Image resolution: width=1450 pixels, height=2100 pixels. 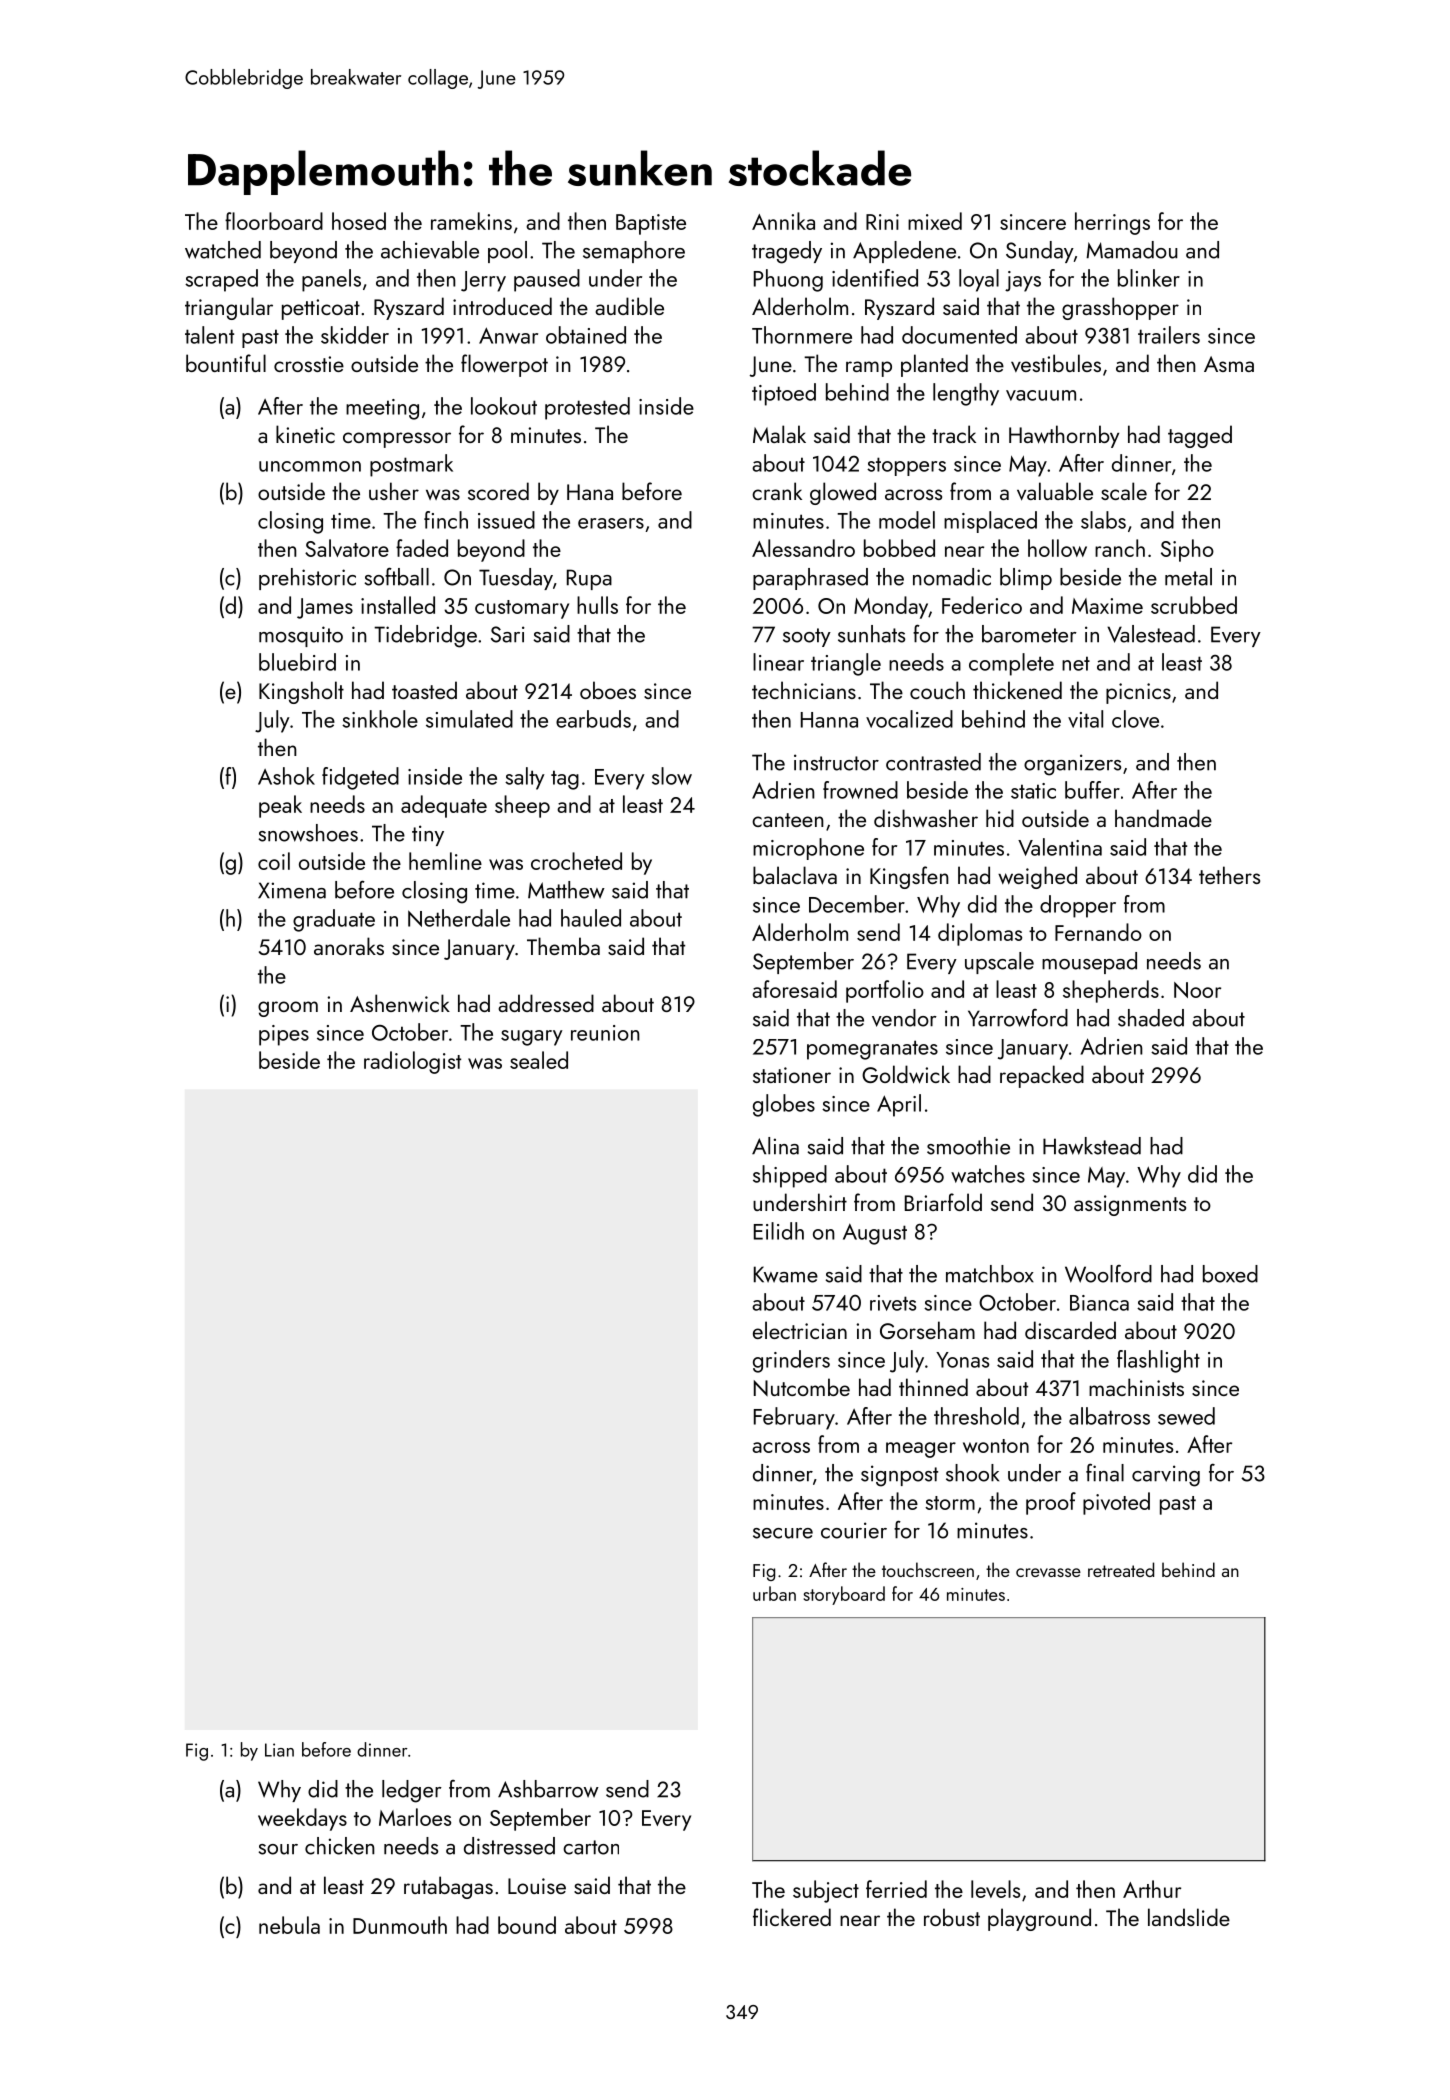 What do you see at coordinates (546, 1003) in the screenshot?
I see `addressed` at bounding box center [546, 1003].
